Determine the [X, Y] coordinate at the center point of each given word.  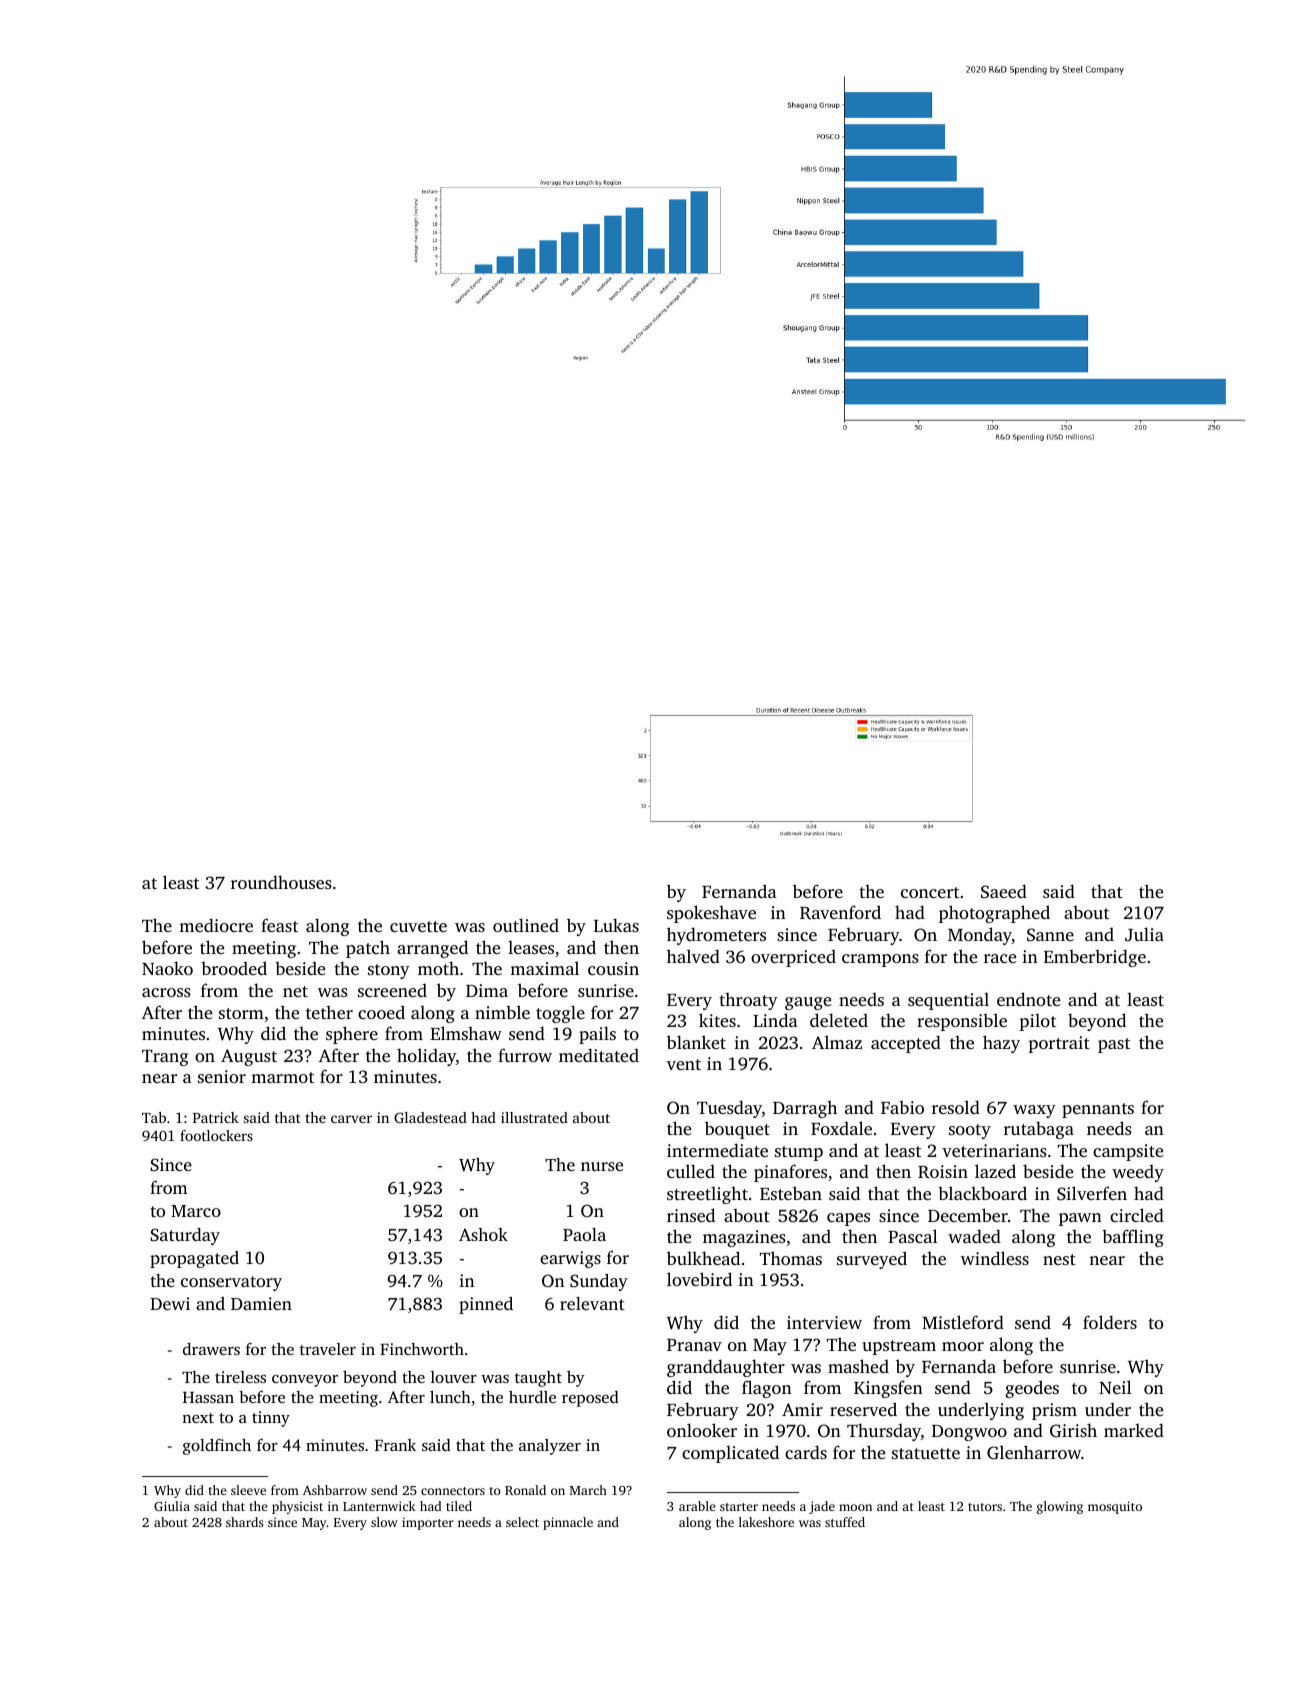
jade [822, 1507]
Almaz [837, 1042]
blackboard [982, 1193]
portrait [1059, 1044]
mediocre [216, 925]
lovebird [699, 1279]
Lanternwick [379, 1506]
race [1000, 958]
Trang [165, 1058]
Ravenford [840, 912]
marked [1134, 1430]
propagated [194, 1259]
